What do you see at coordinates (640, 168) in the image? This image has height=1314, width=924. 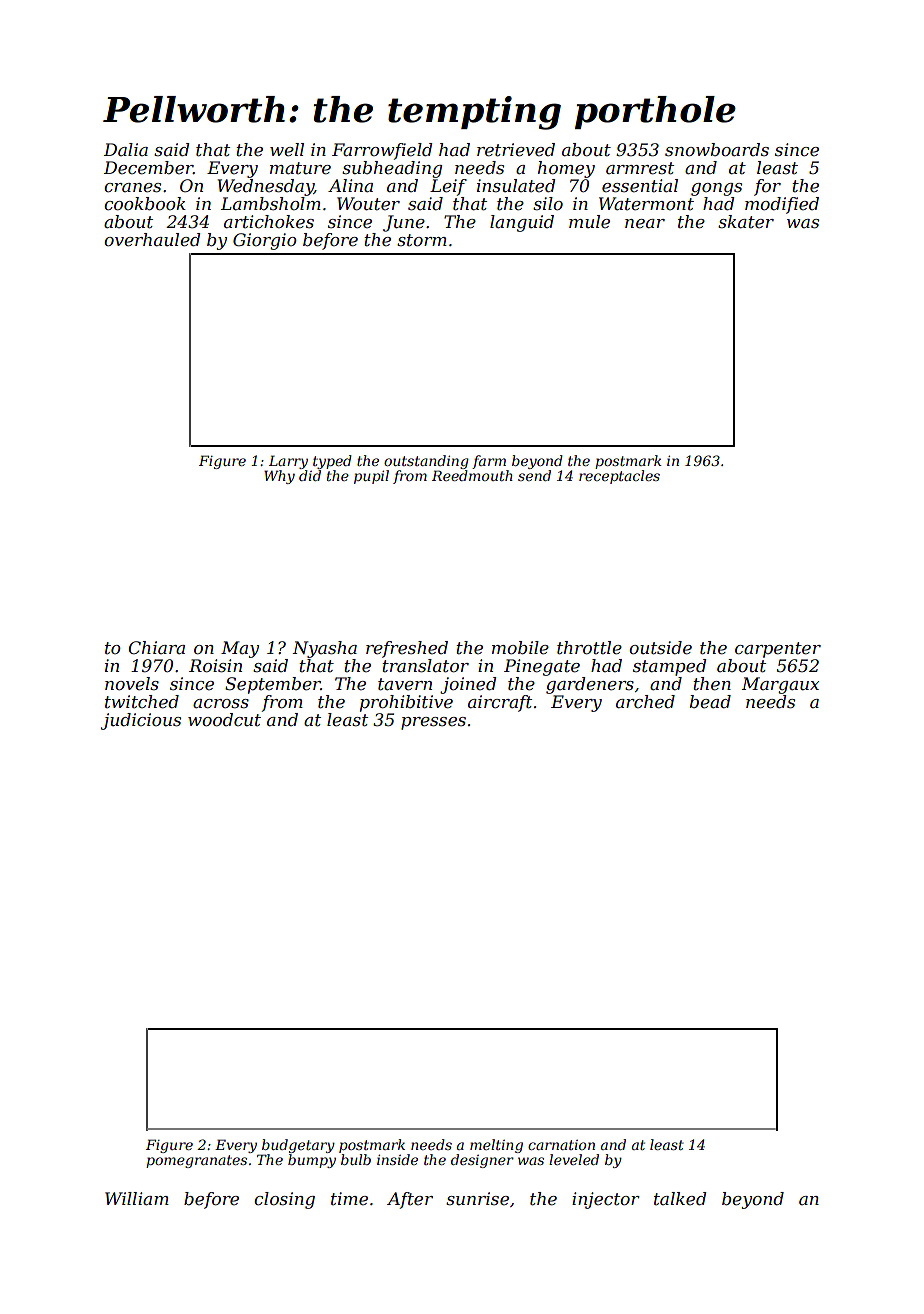 I see `armrest` at bounding box center [640, 168].
